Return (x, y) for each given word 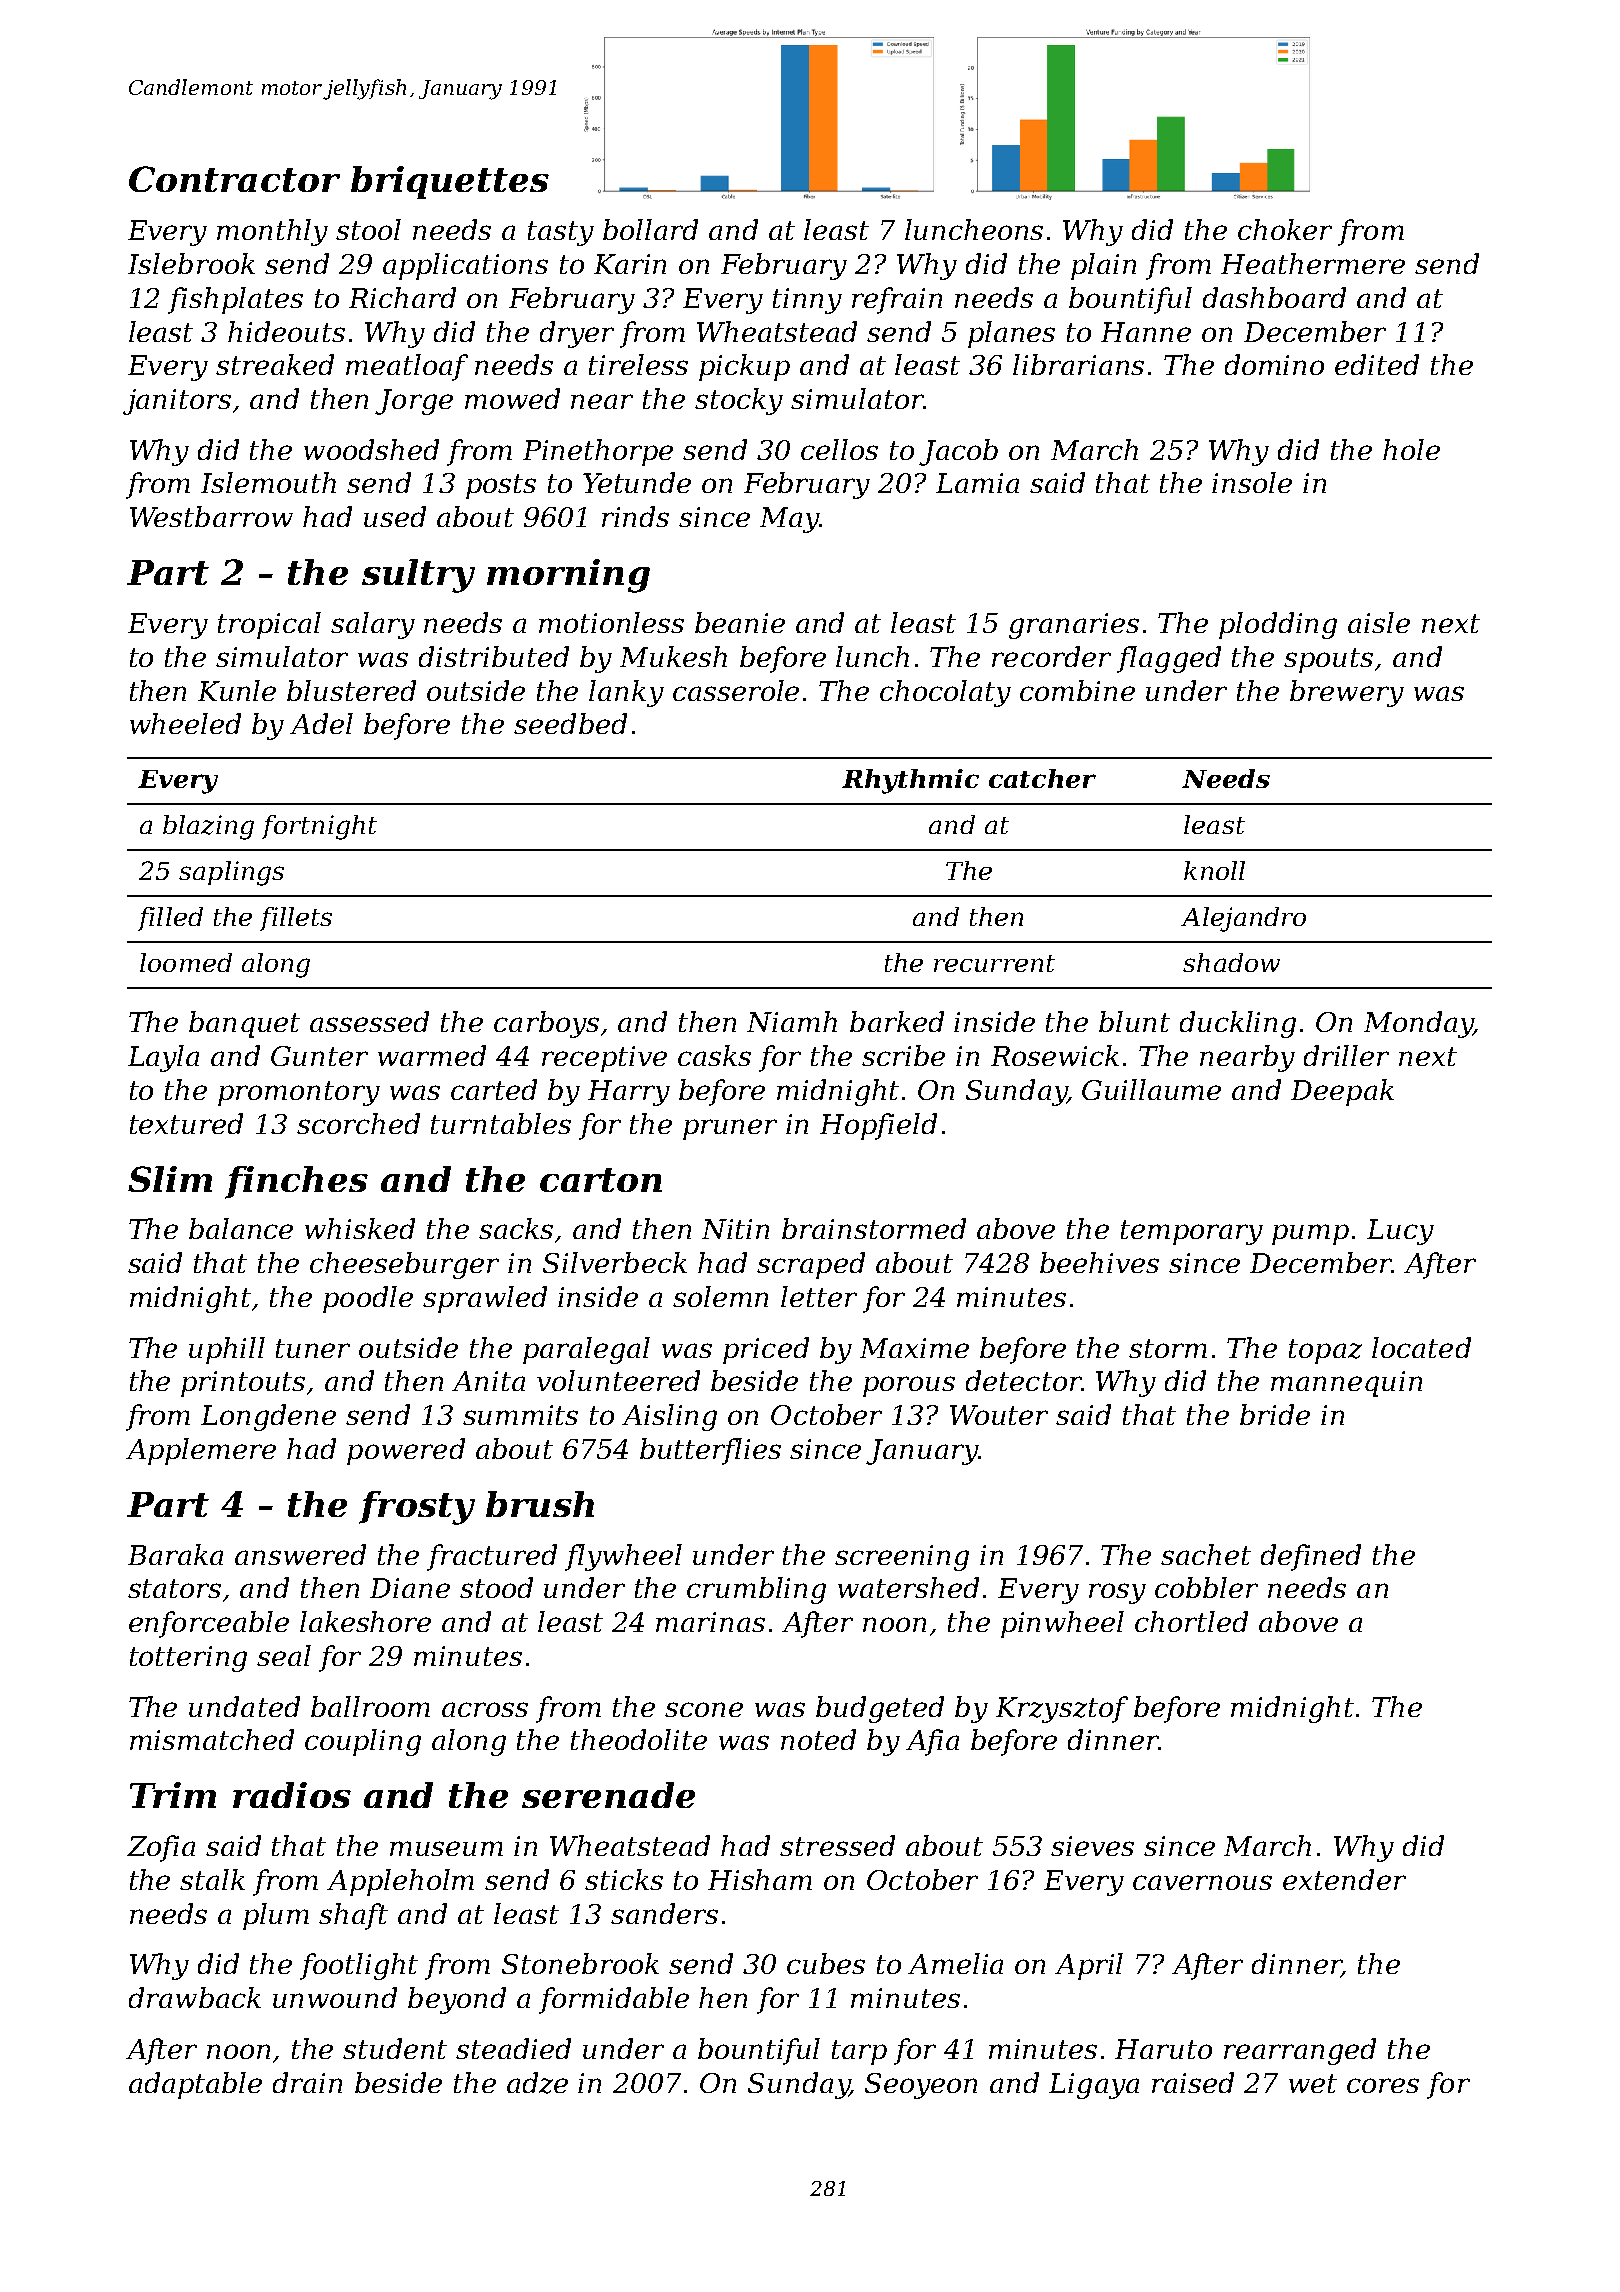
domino (1274, 364)
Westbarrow (211, 516)
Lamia (977, 483)
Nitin (735, 1229)
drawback (195, 1997)
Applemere (201, 1451)
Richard (402, 297)
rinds (635, 516)
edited (1377, 364)
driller (1346, 1055)
